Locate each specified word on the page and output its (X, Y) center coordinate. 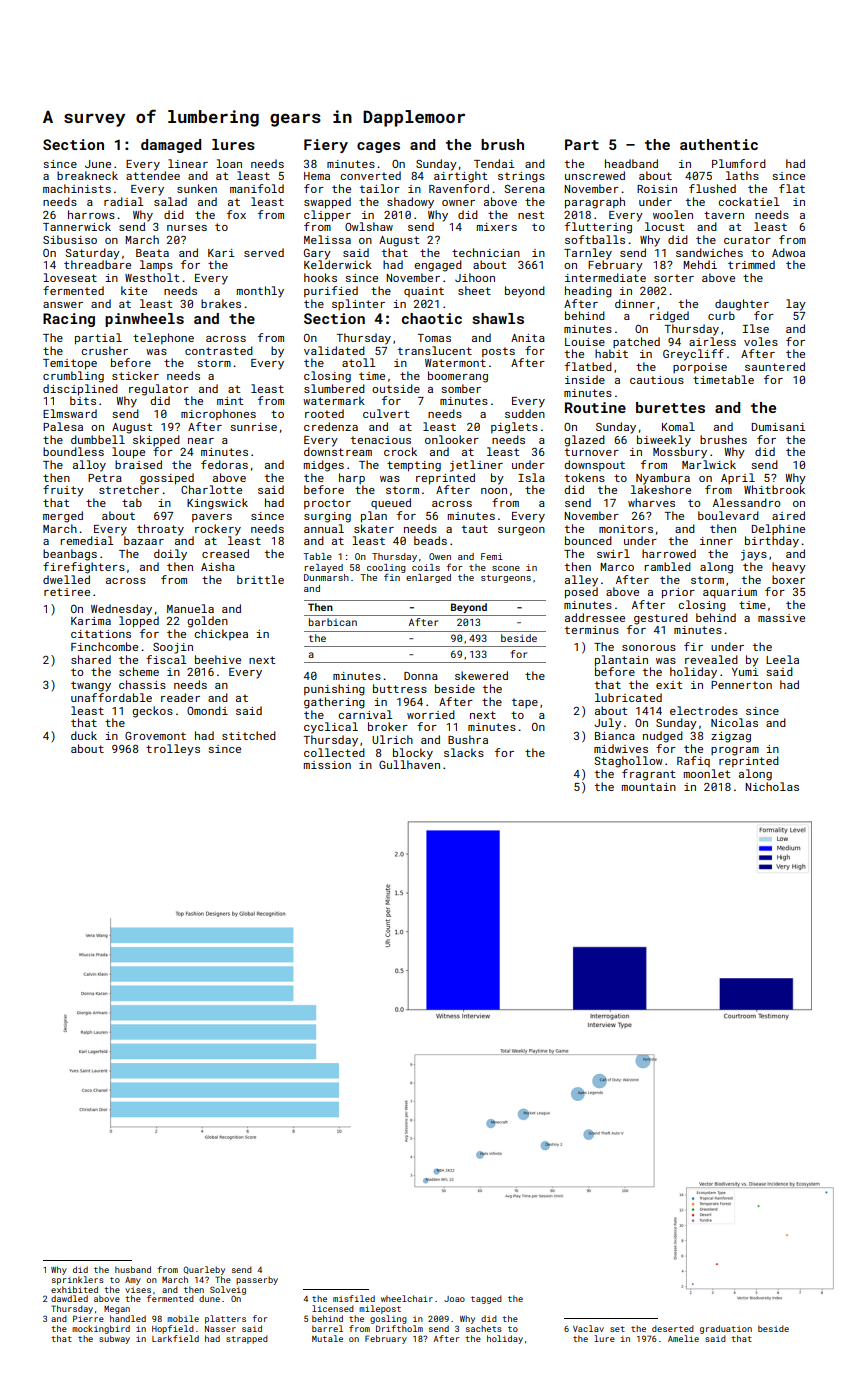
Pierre (88, 1318)
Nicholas (772, 786)
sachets (484, 1328)
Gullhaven (409, 764)
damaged (171, 146)
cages (378, 147)
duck (84, 735)
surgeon (521, 531)
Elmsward (70, 413)
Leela (782, 659)
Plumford (739, 163)
